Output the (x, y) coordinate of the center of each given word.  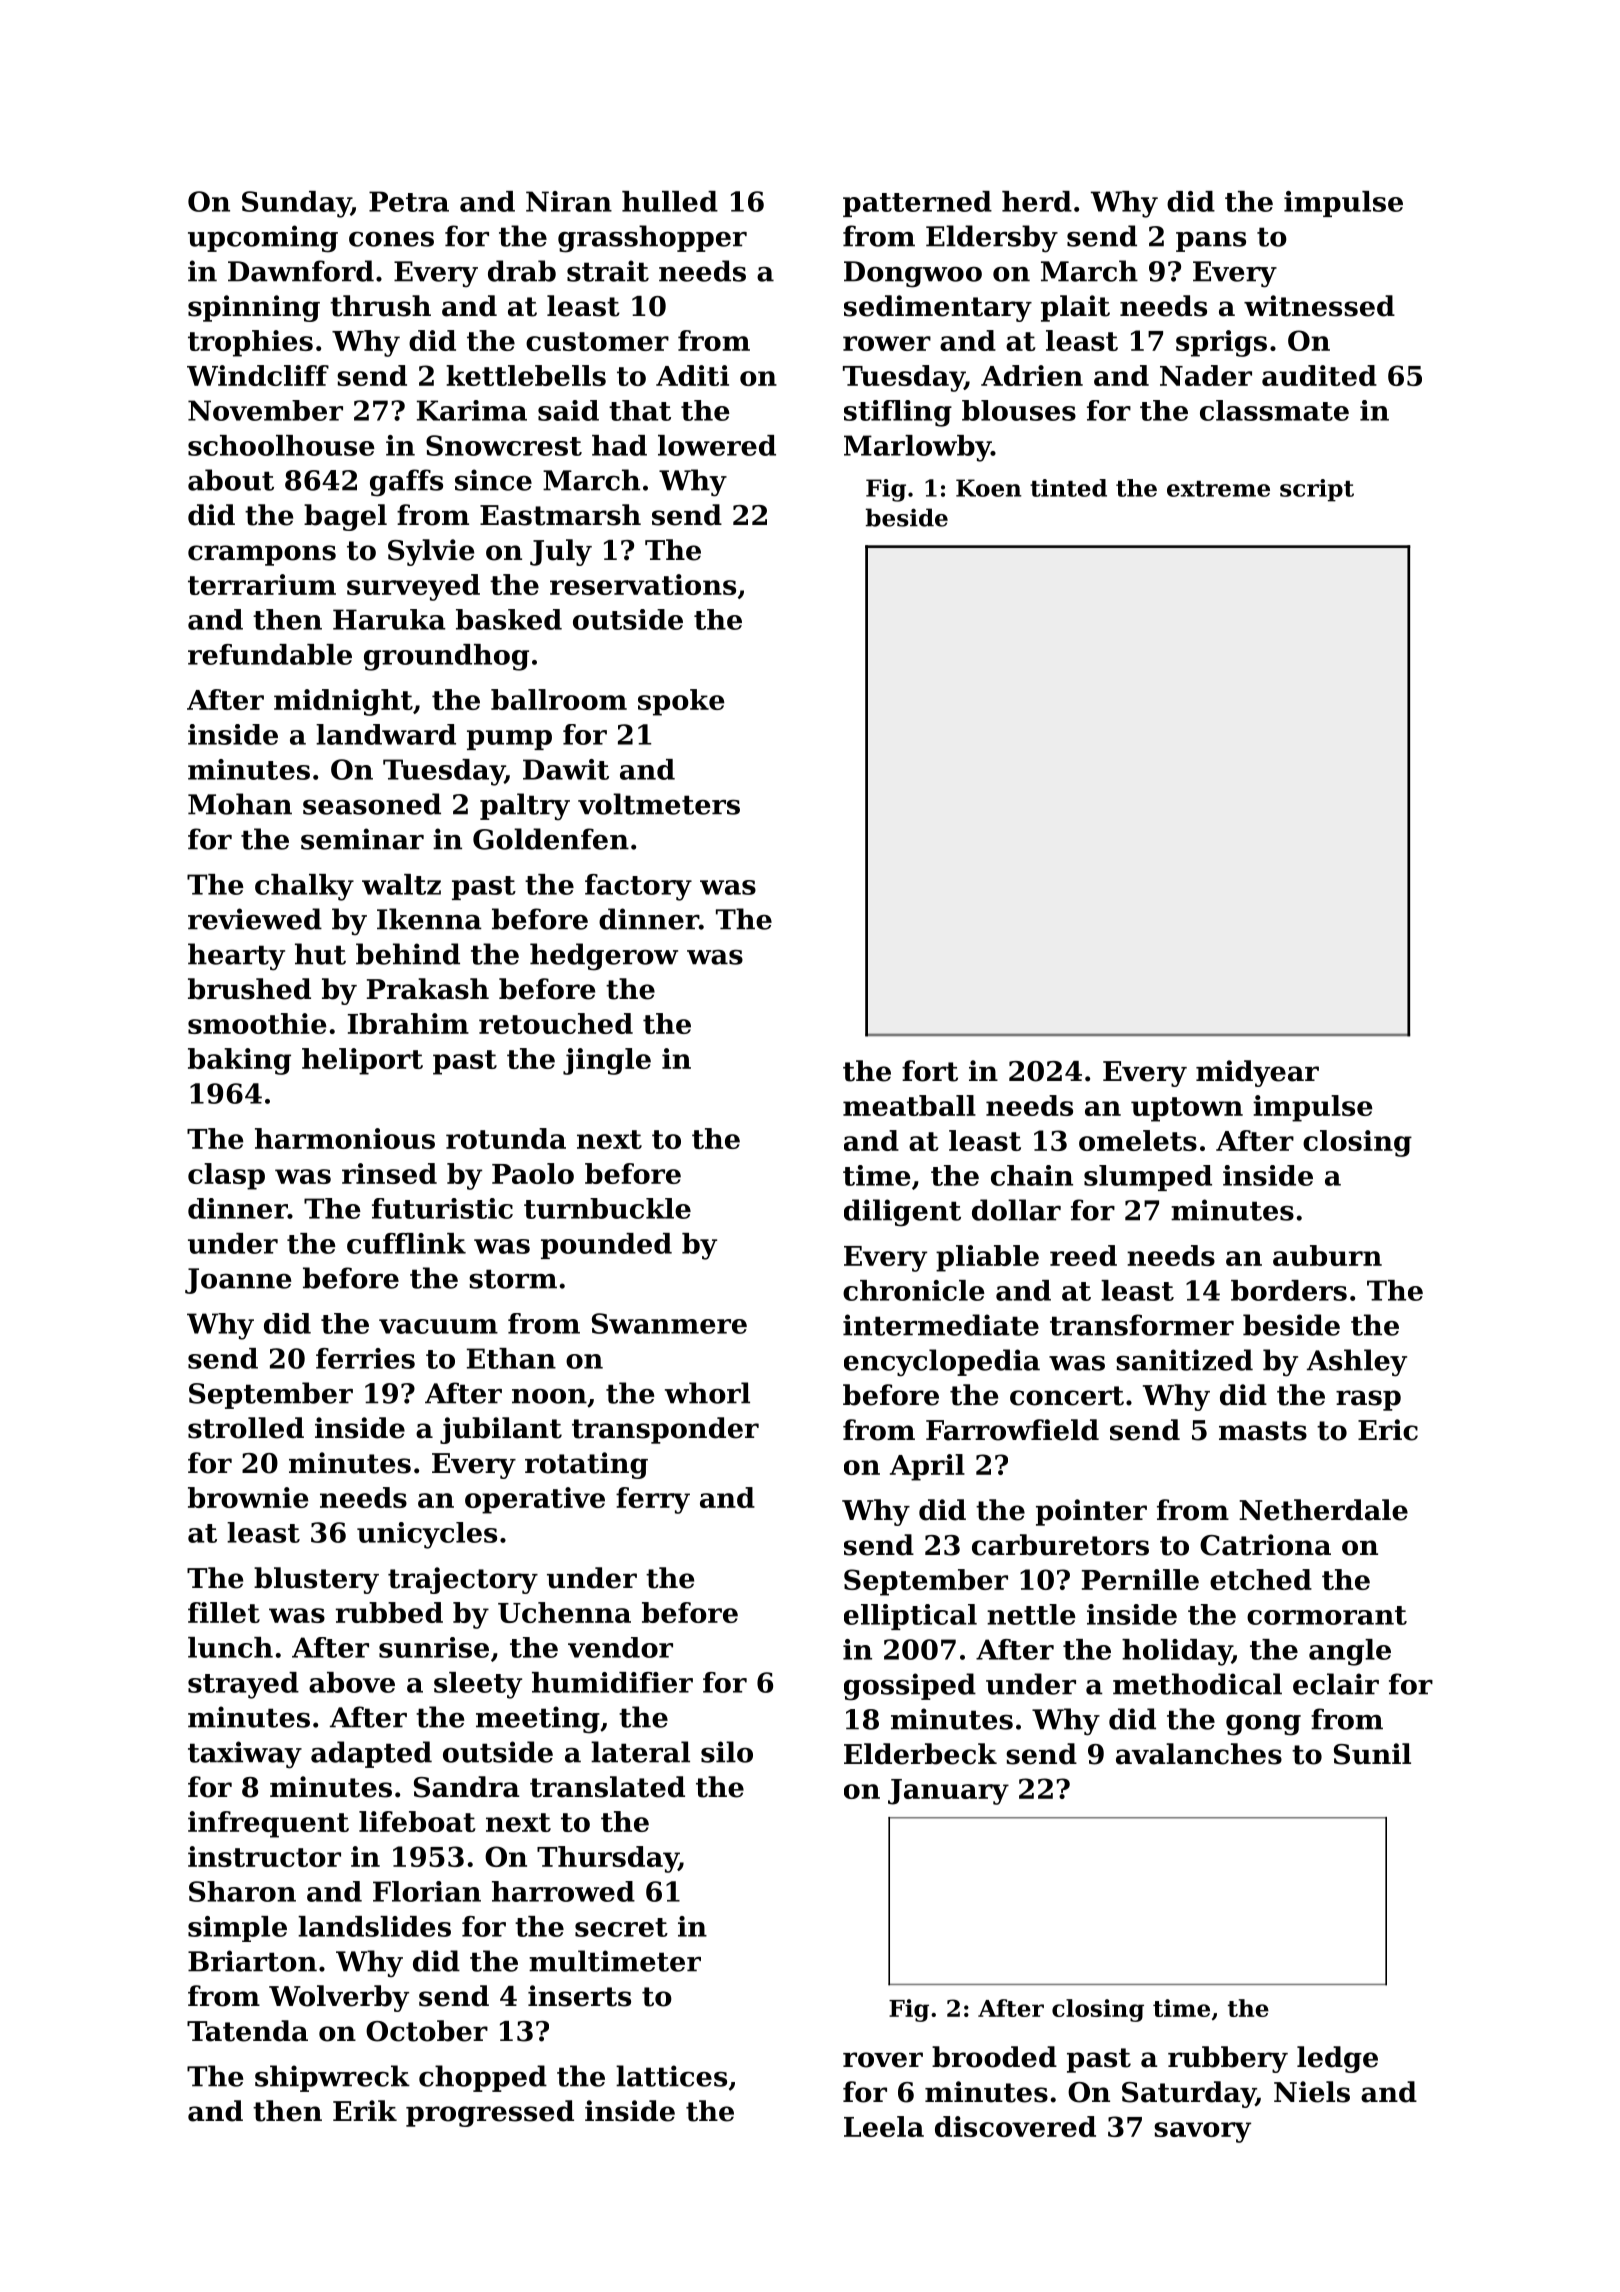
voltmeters (659, 804)
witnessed (1319, 306)
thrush (380, 306)
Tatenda (247, 2031)
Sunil (1372, 1754)
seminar (362, 839)
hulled (670, 201)
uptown (1187, 1109)
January (948, 1792)
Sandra (467, 1787)
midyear (1257, 1073)
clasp (226, 1176)
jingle (607, 1061)
